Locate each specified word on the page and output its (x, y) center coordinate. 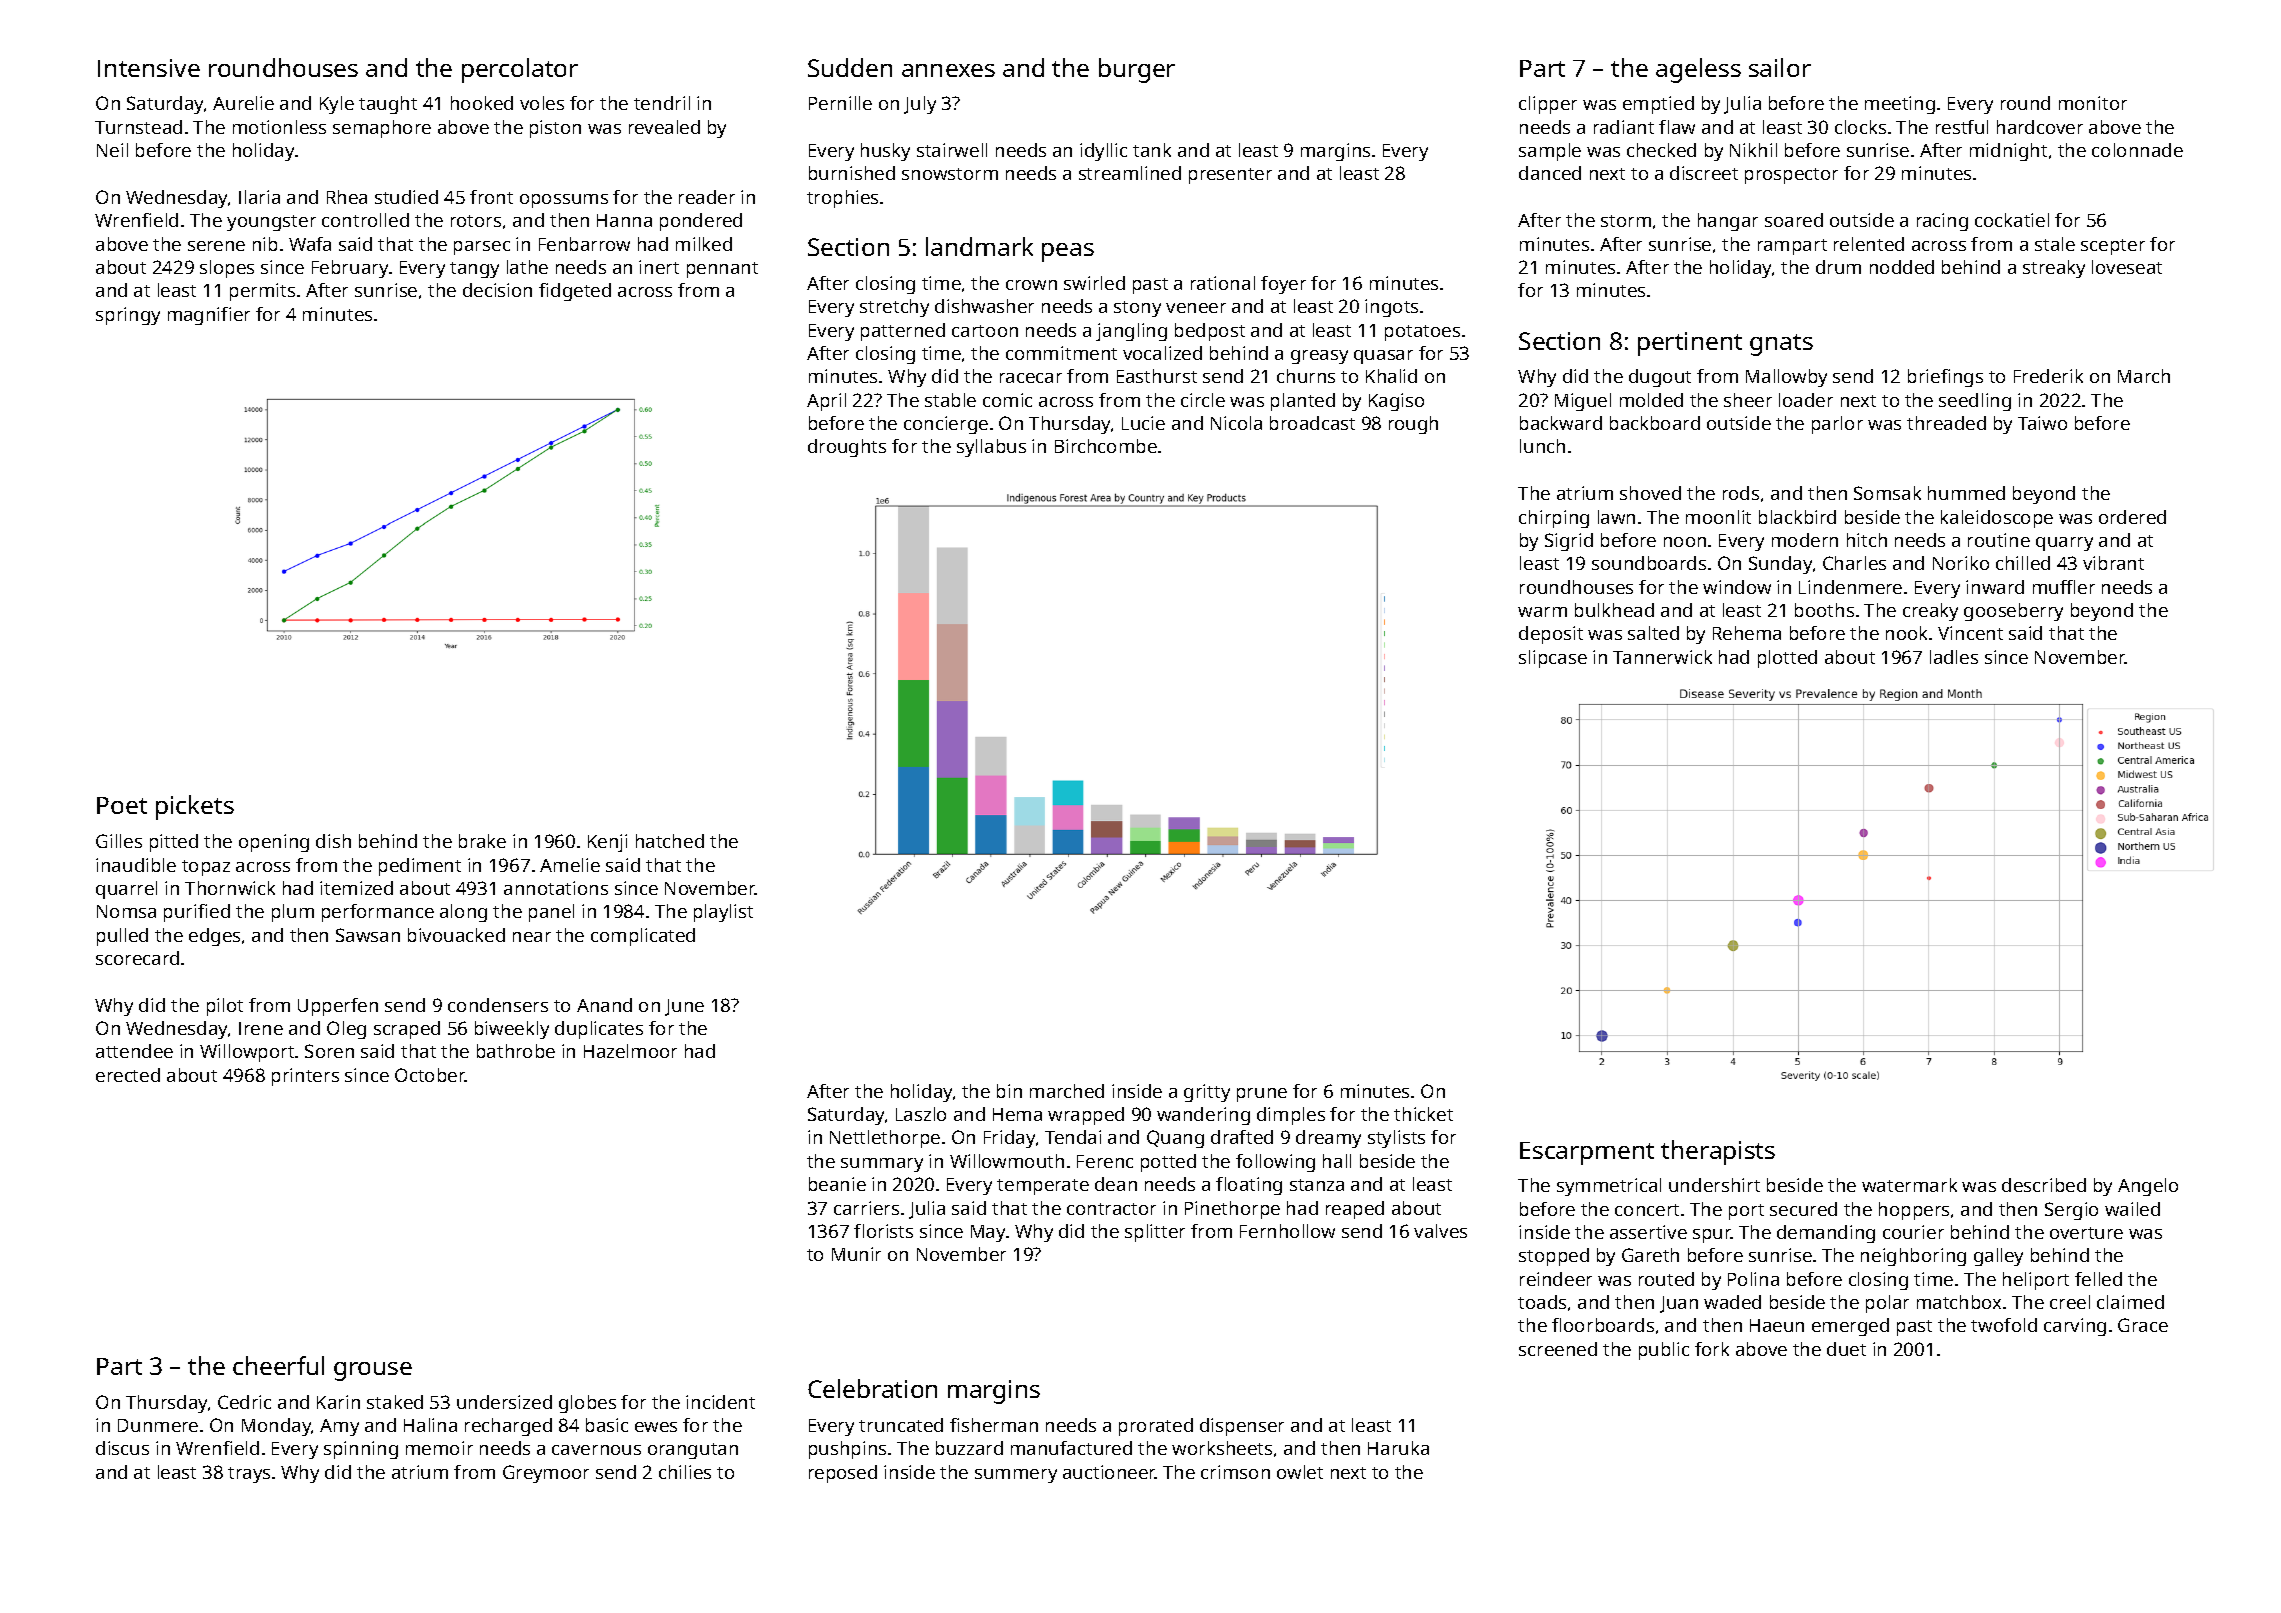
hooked (482, 103)
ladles (1954, 657)
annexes (948, 70)
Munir (856, 1254)
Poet (122, 805)
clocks (1860, 127)
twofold (2004, 1325)
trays (249, 1475)
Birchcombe (1106, 446)
